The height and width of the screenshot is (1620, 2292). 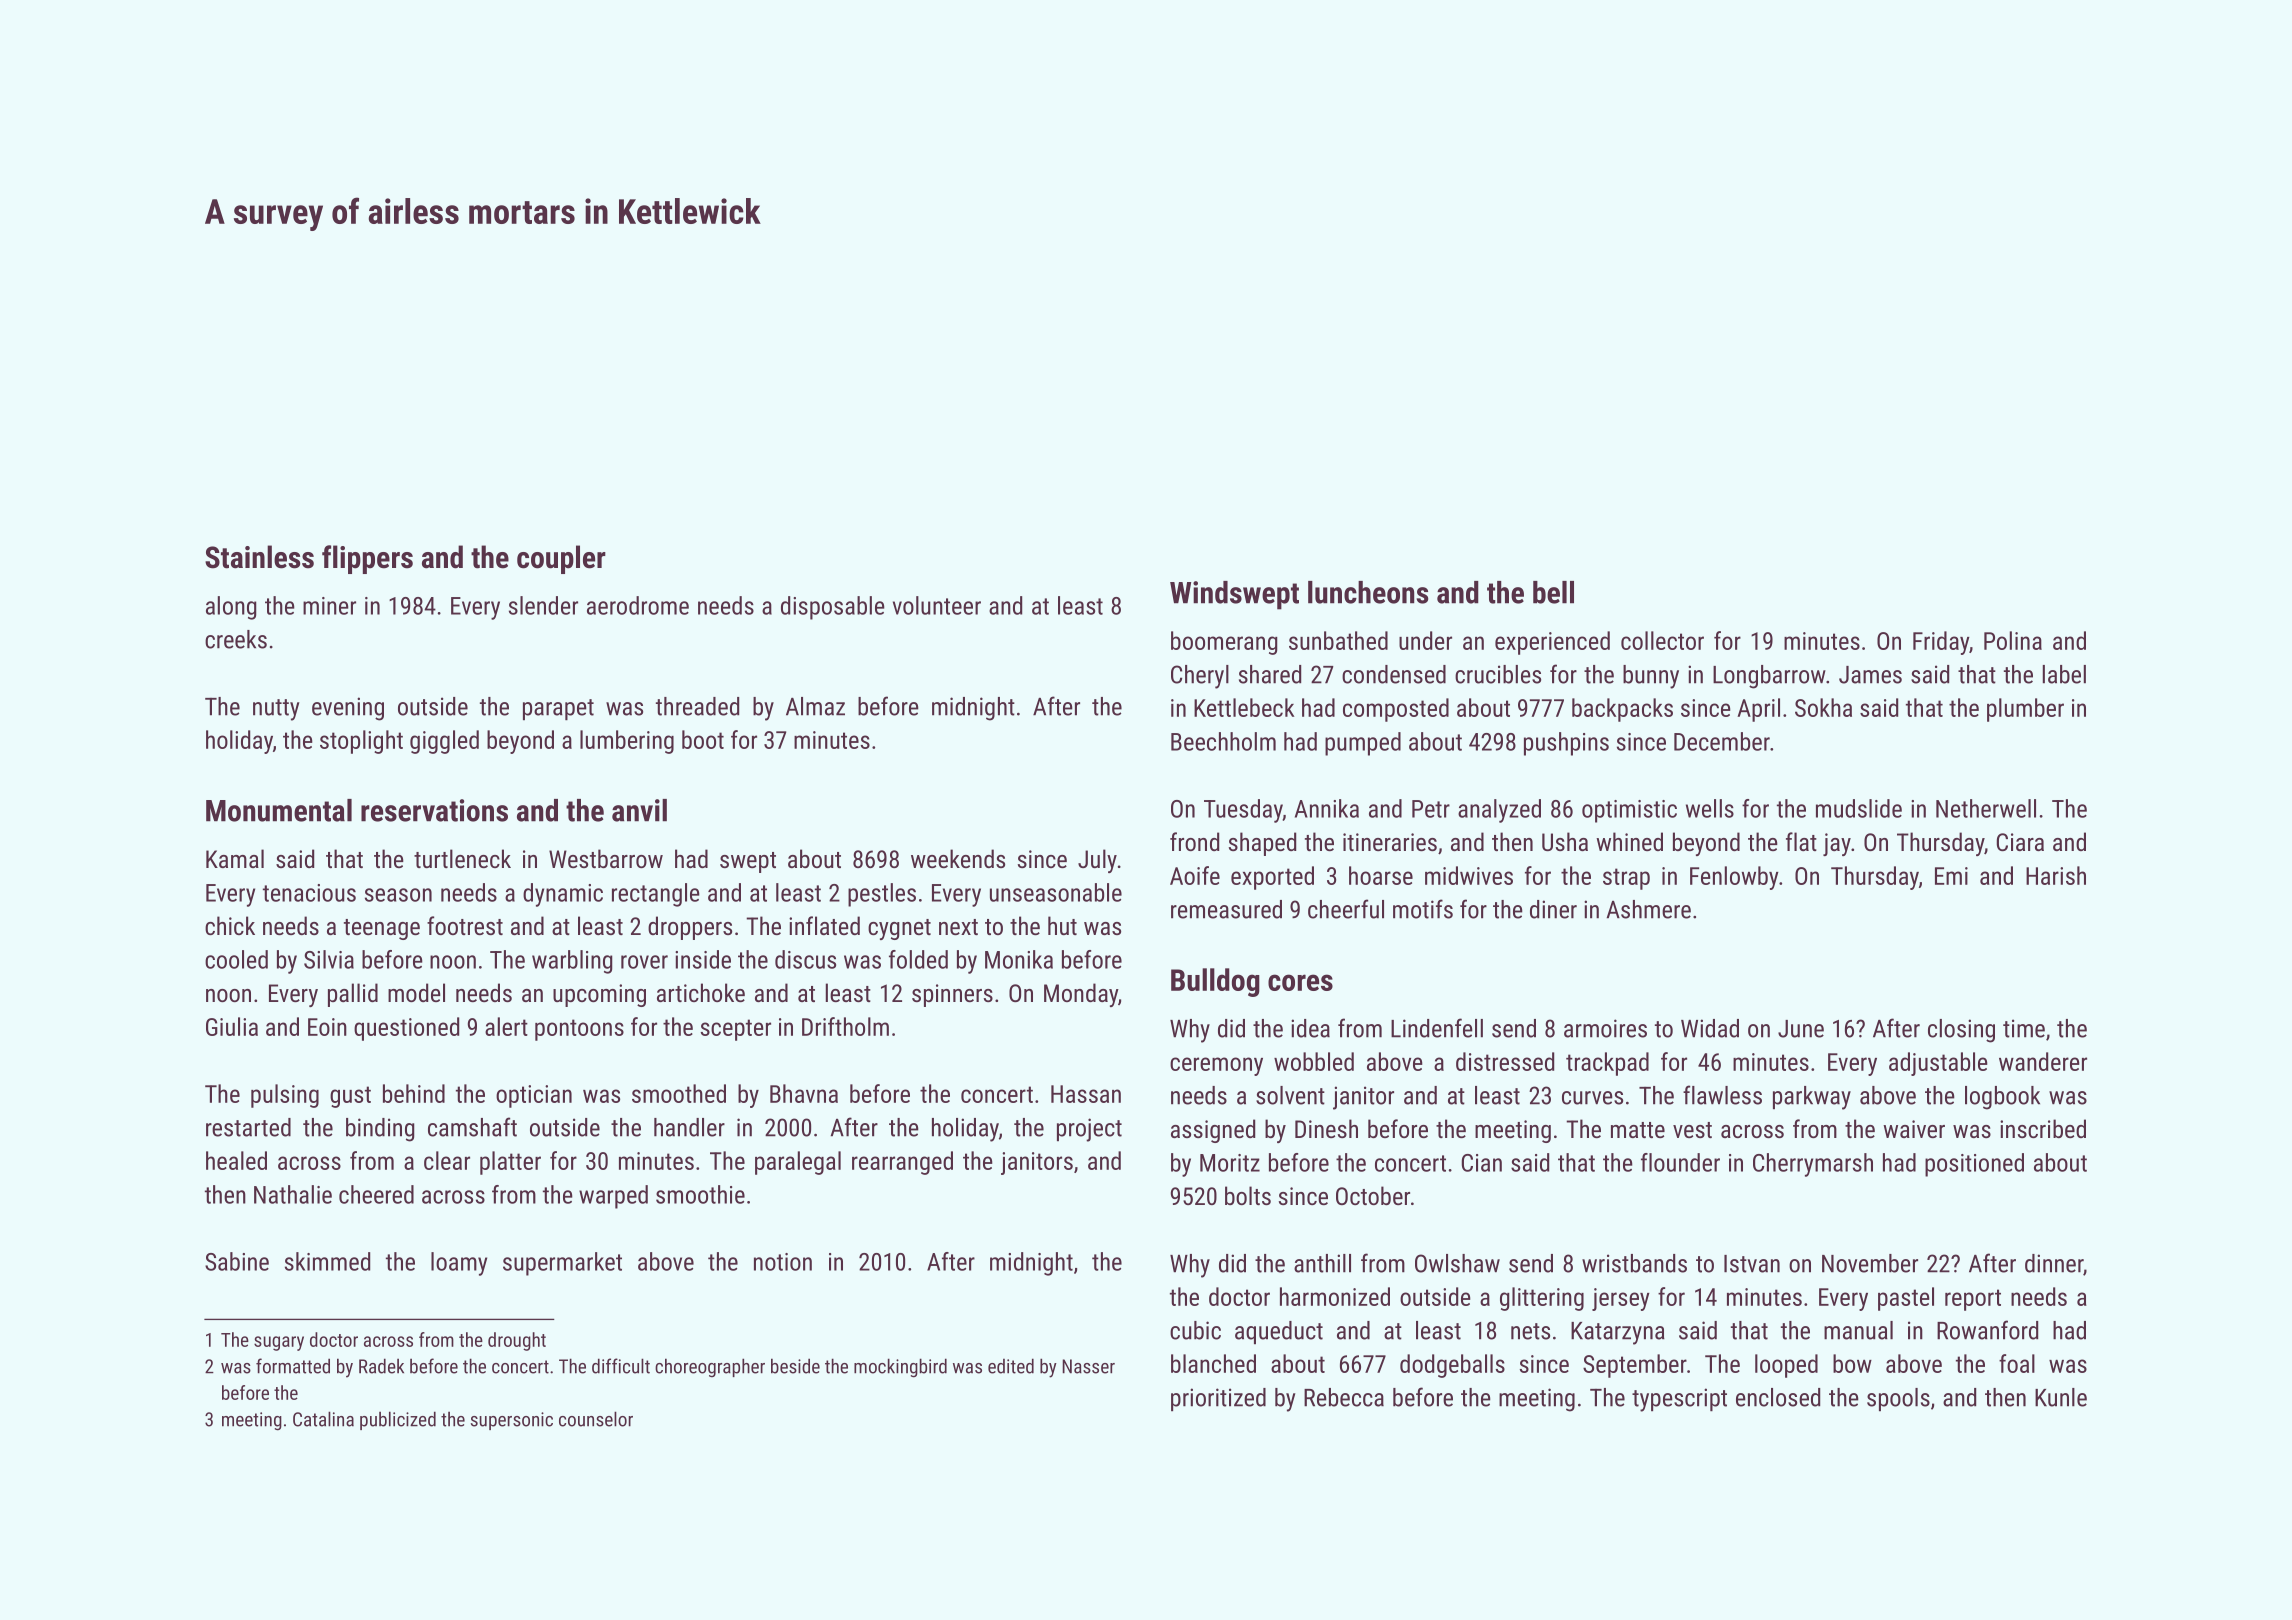 What do you see at coordinates (2002, 1098) in the screenshot?
I see `logbook` at bounding box center [2002, 1098].
